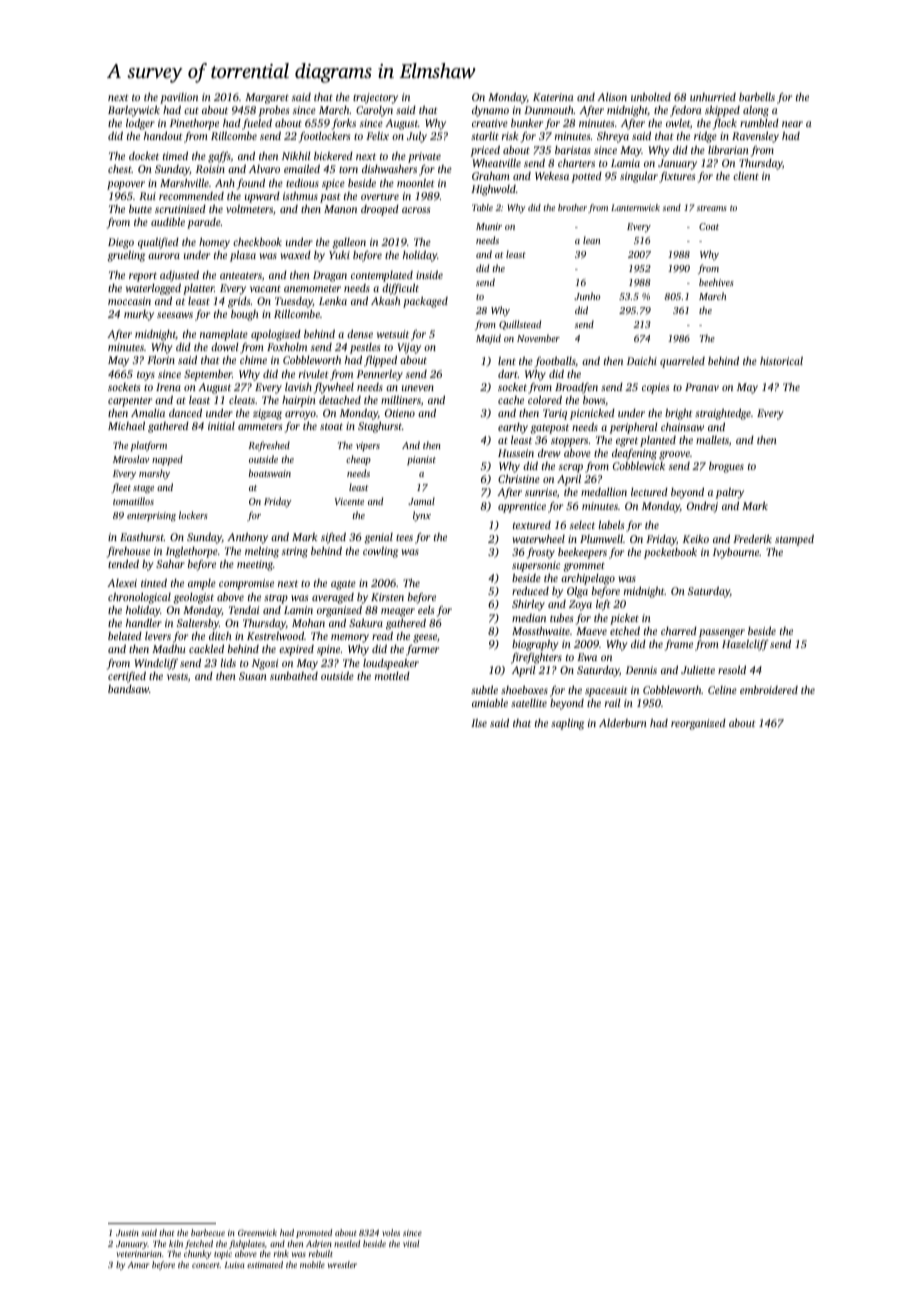 The width and height of the page is (924, 1308). I want to click on gaffs, so click(219, 157).
